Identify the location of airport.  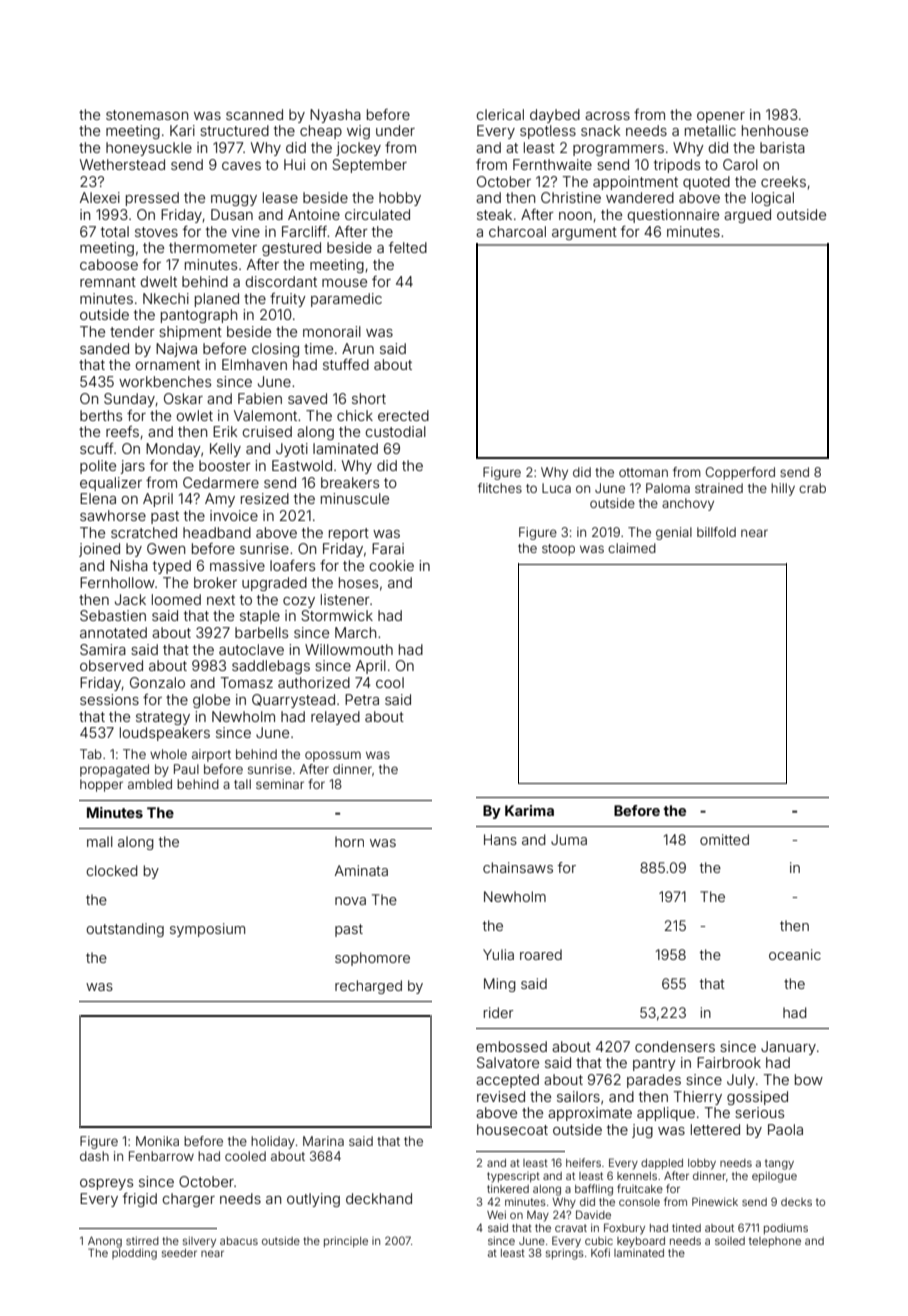
(211, 755).
